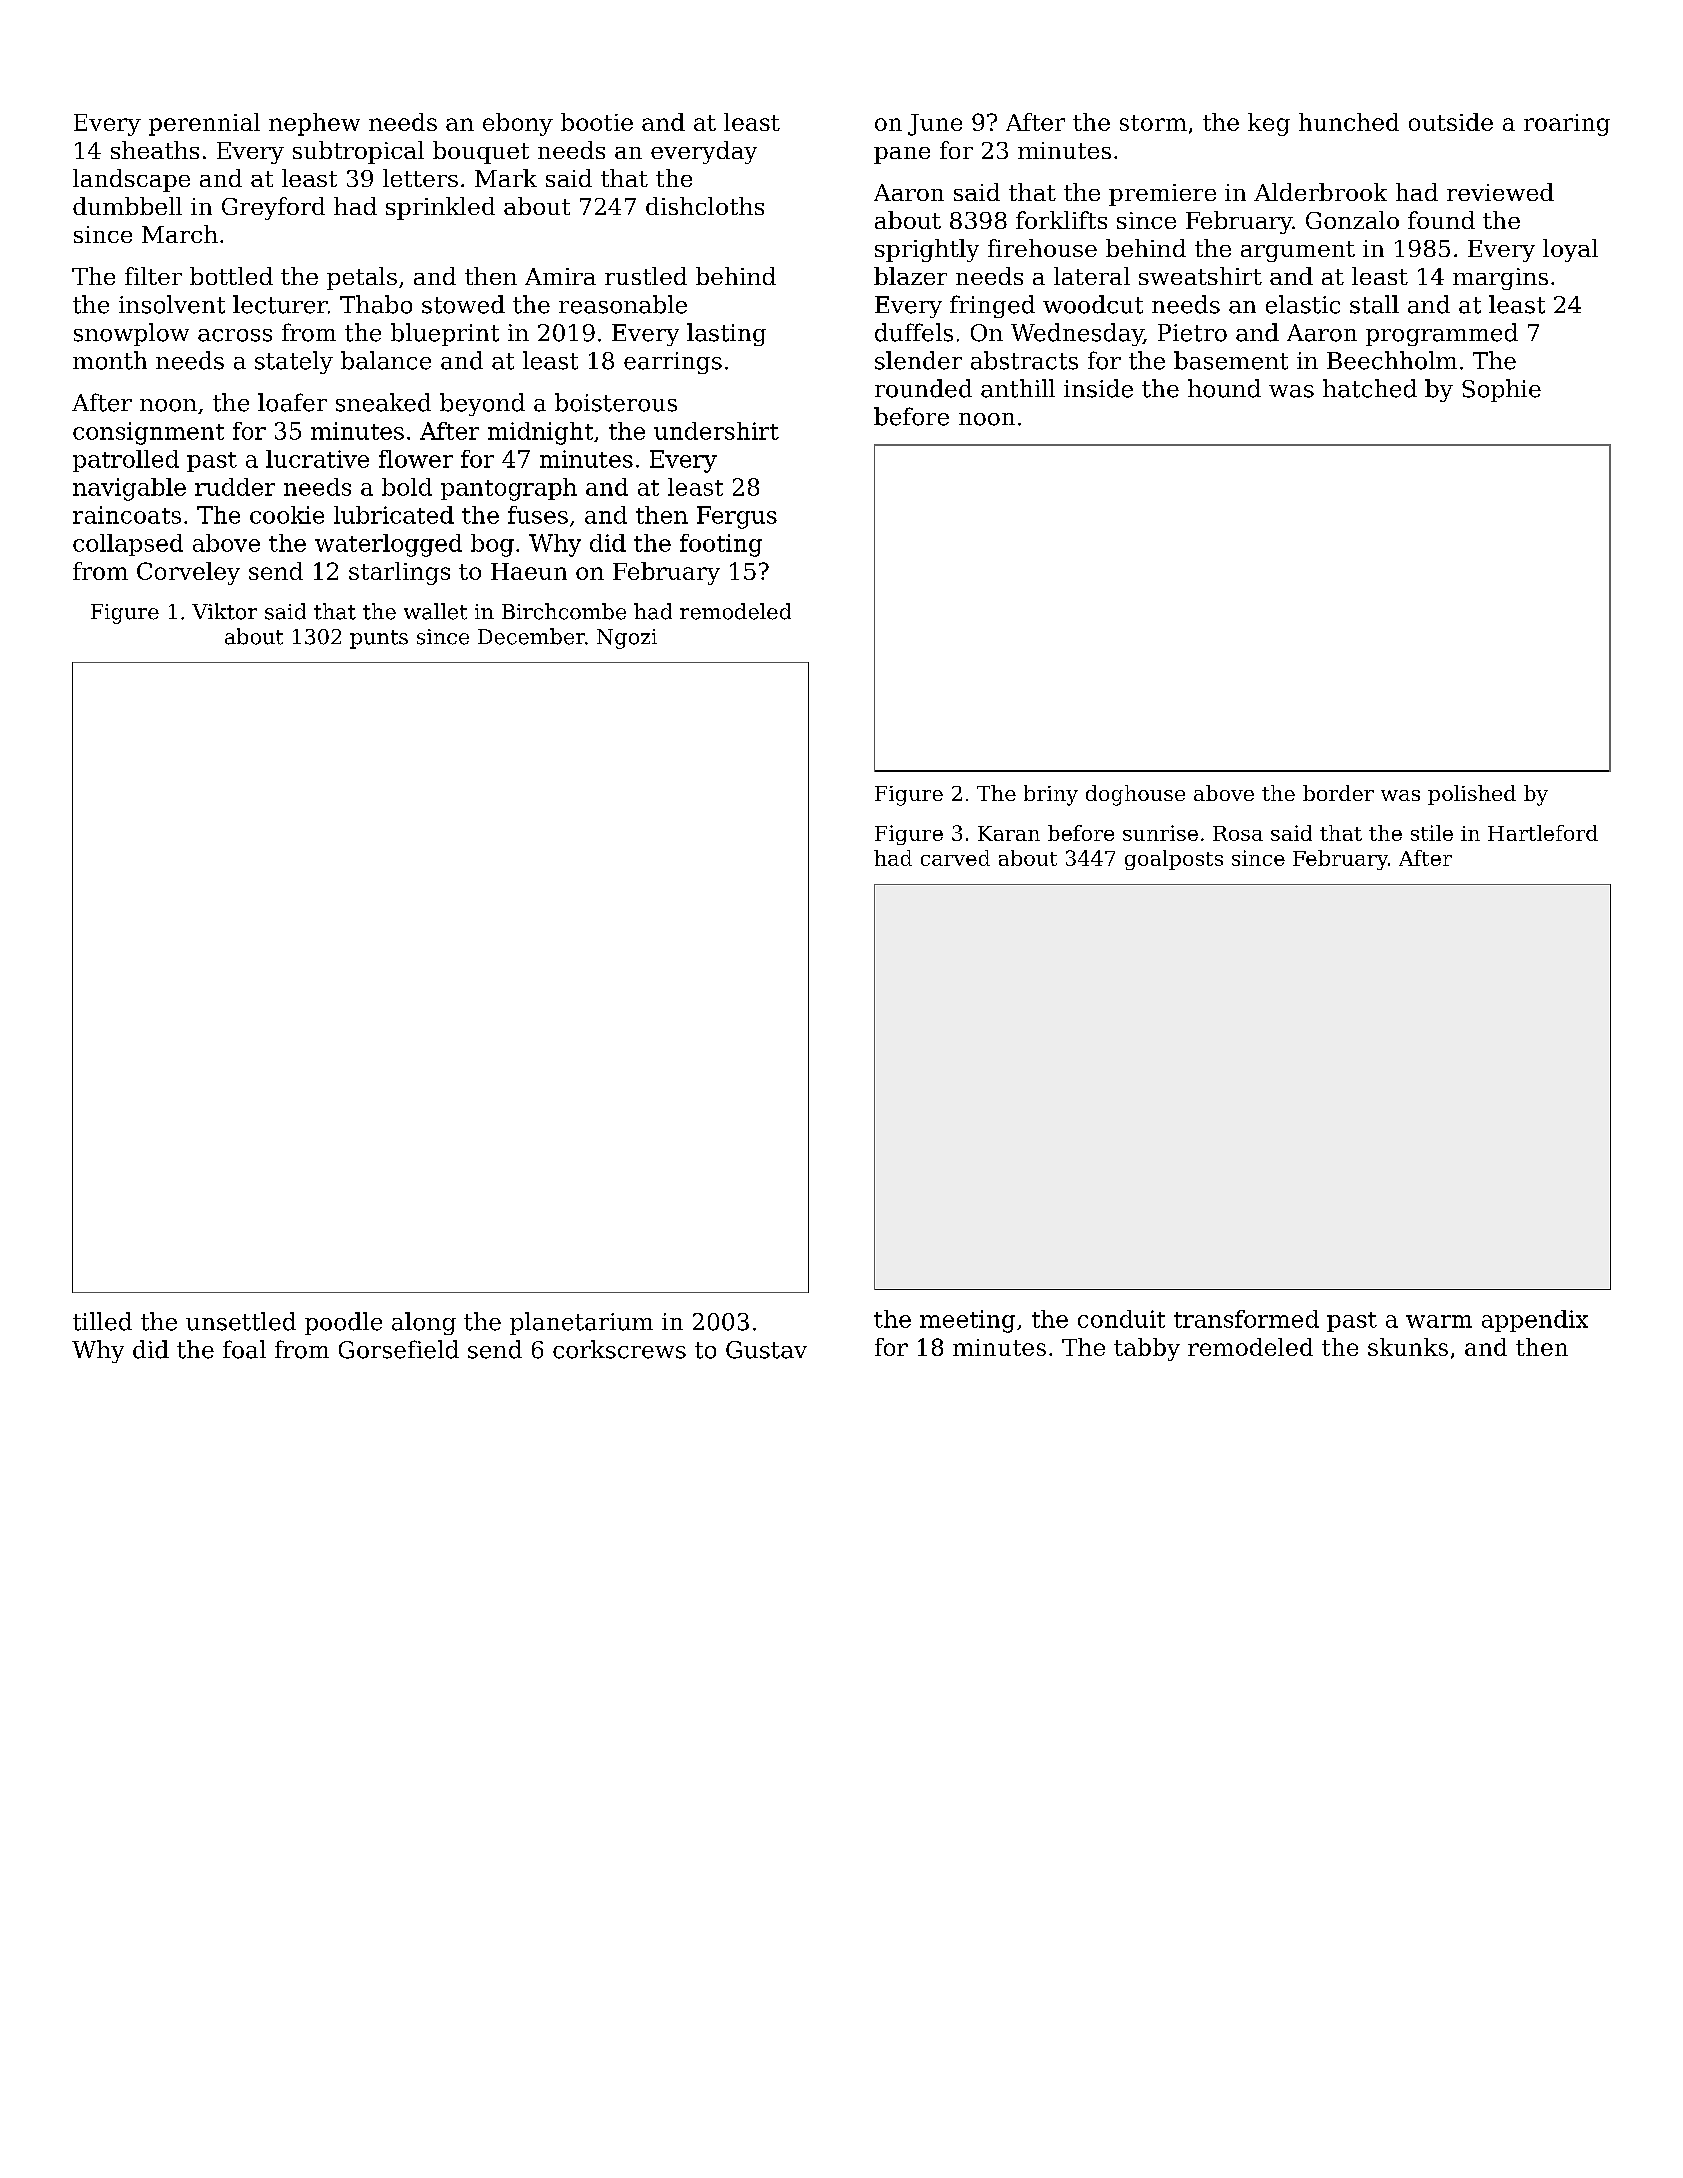 The height and width of the image is (2178, 1683). What do you see at coordinates (492, 545) in the image?
I see `bog` at bounding box center [492, 545].
